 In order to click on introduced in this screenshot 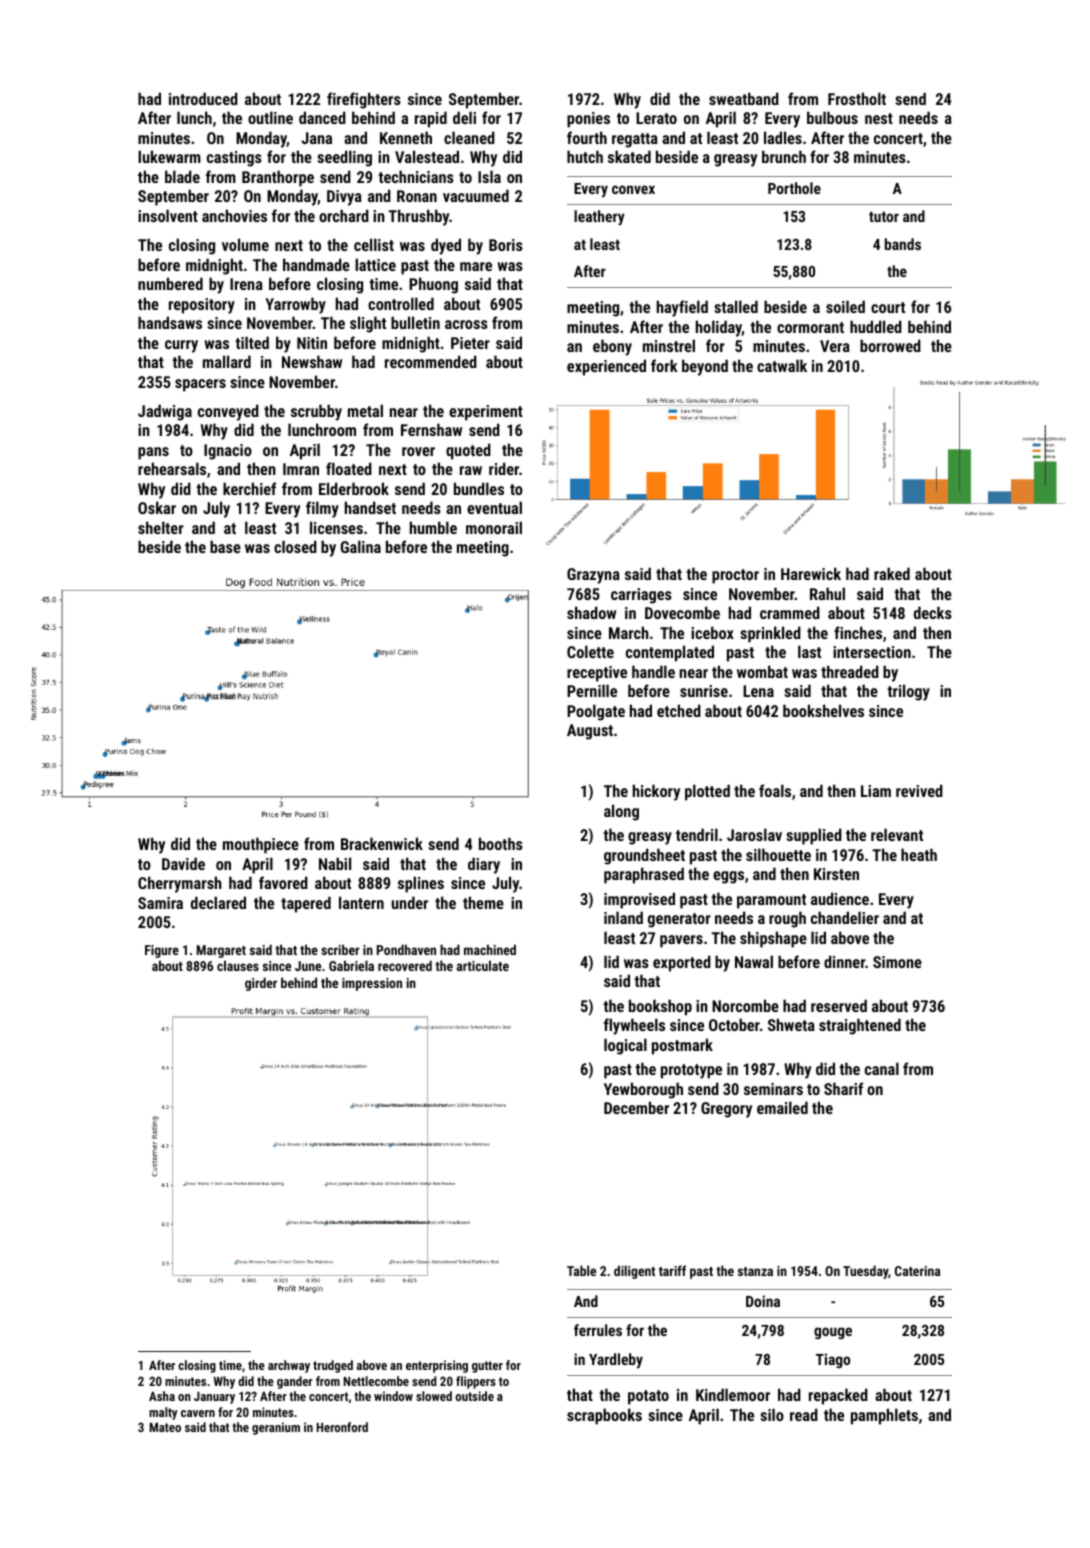, I will do `click(203, 98)`.
